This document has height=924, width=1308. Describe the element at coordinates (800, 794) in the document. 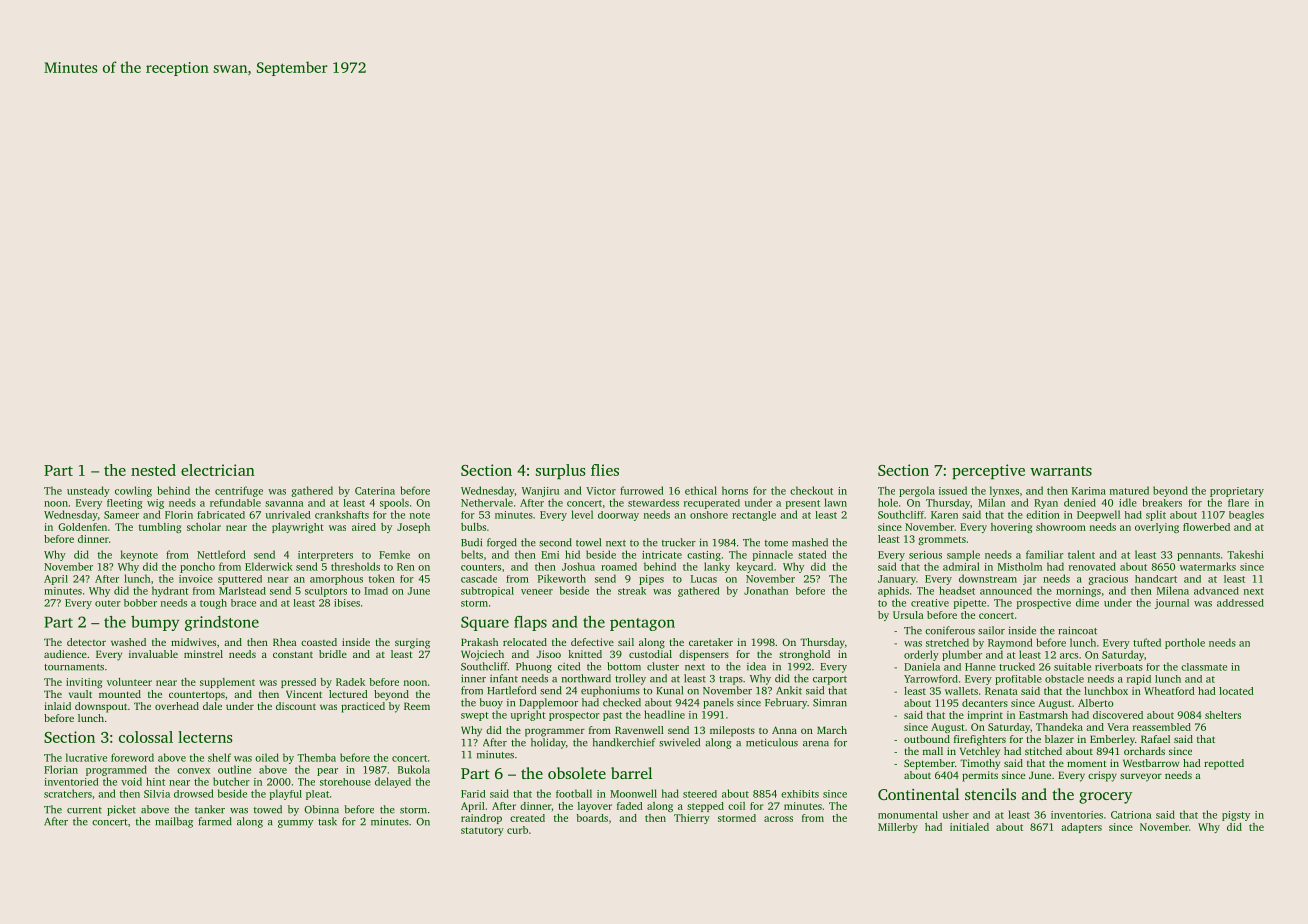

I see `exhibits` at that location.
